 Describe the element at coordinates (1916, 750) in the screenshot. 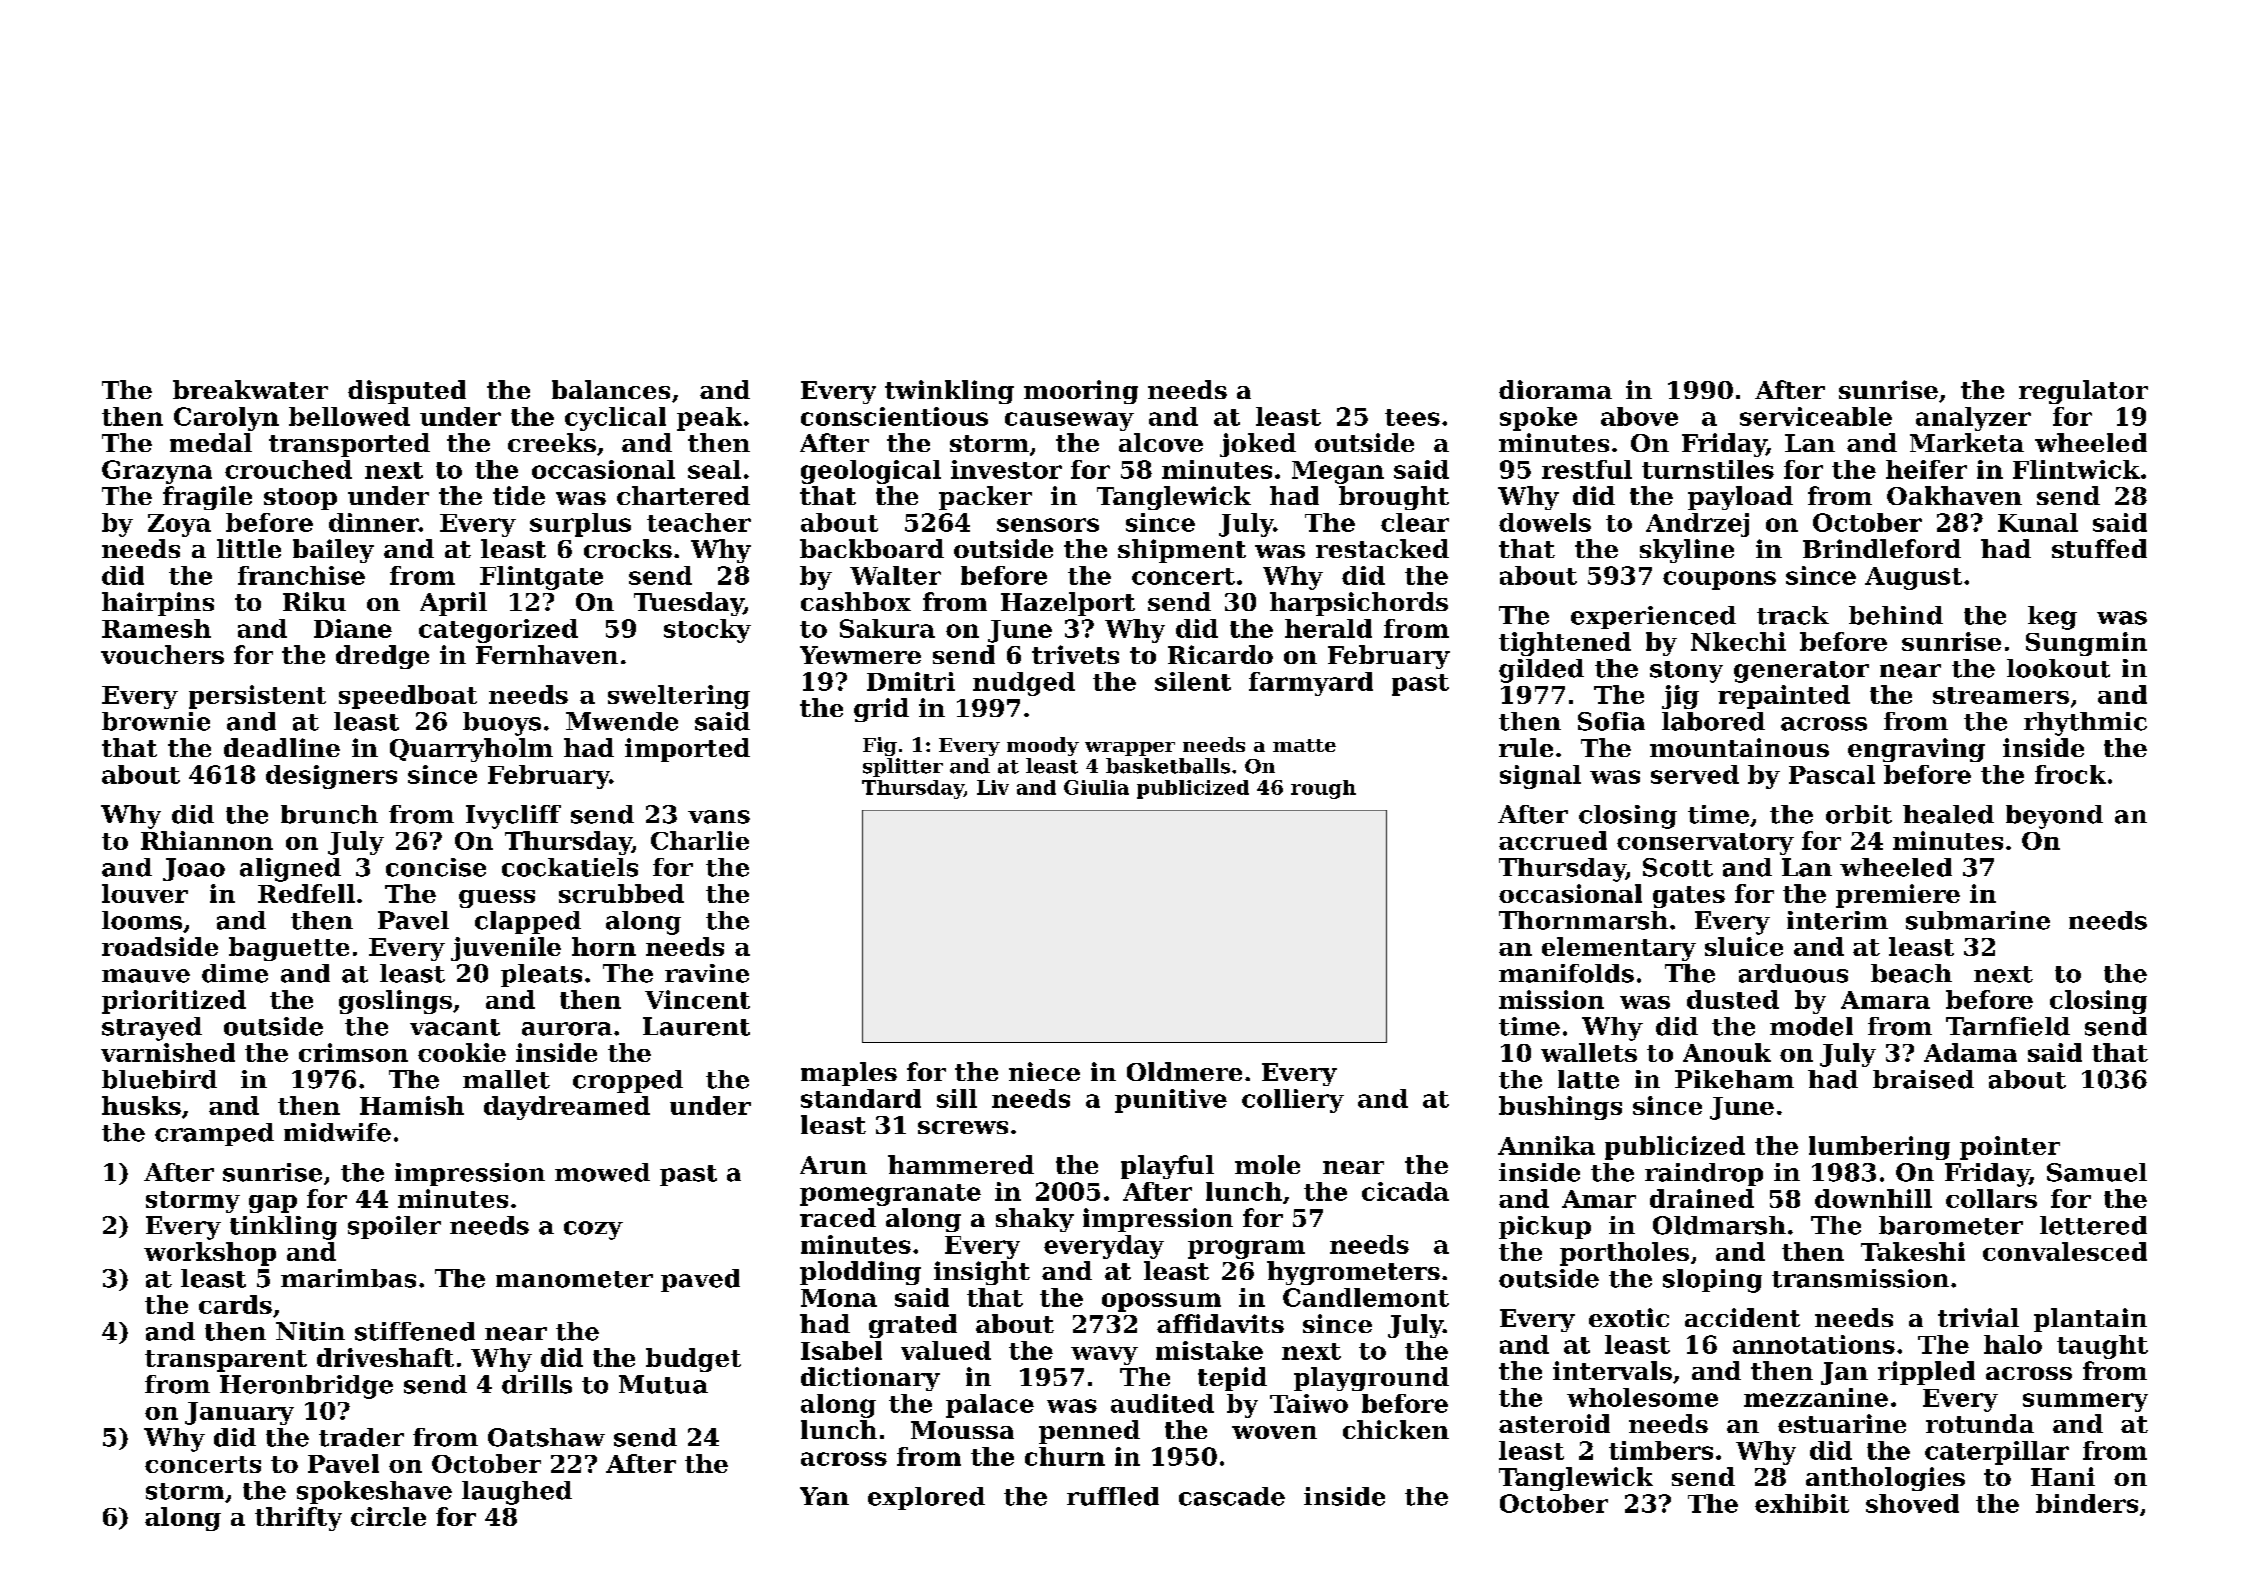

I see `engraving` at that location.
